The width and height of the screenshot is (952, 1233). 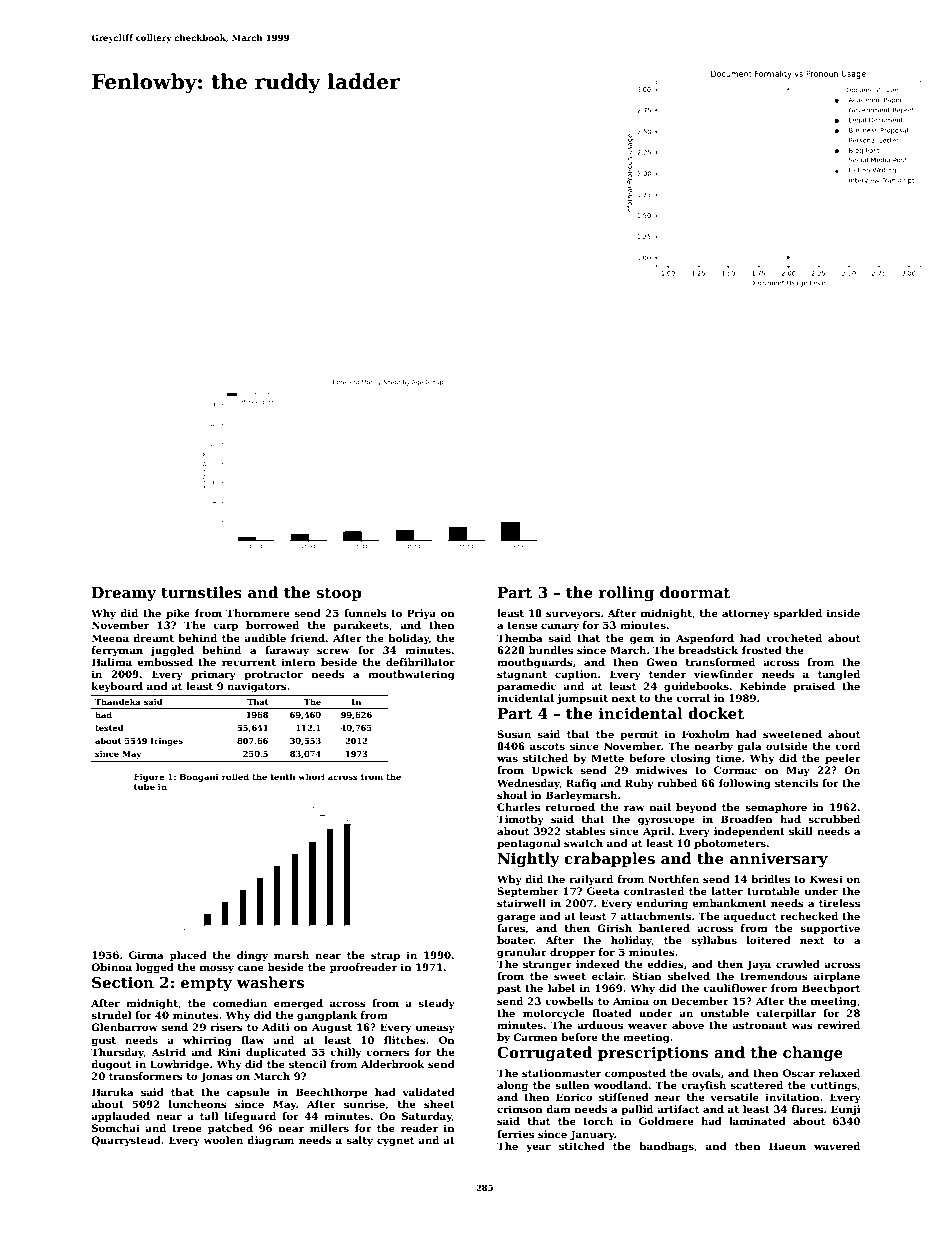 I want to click on tube, so click(x=144, y=786).
